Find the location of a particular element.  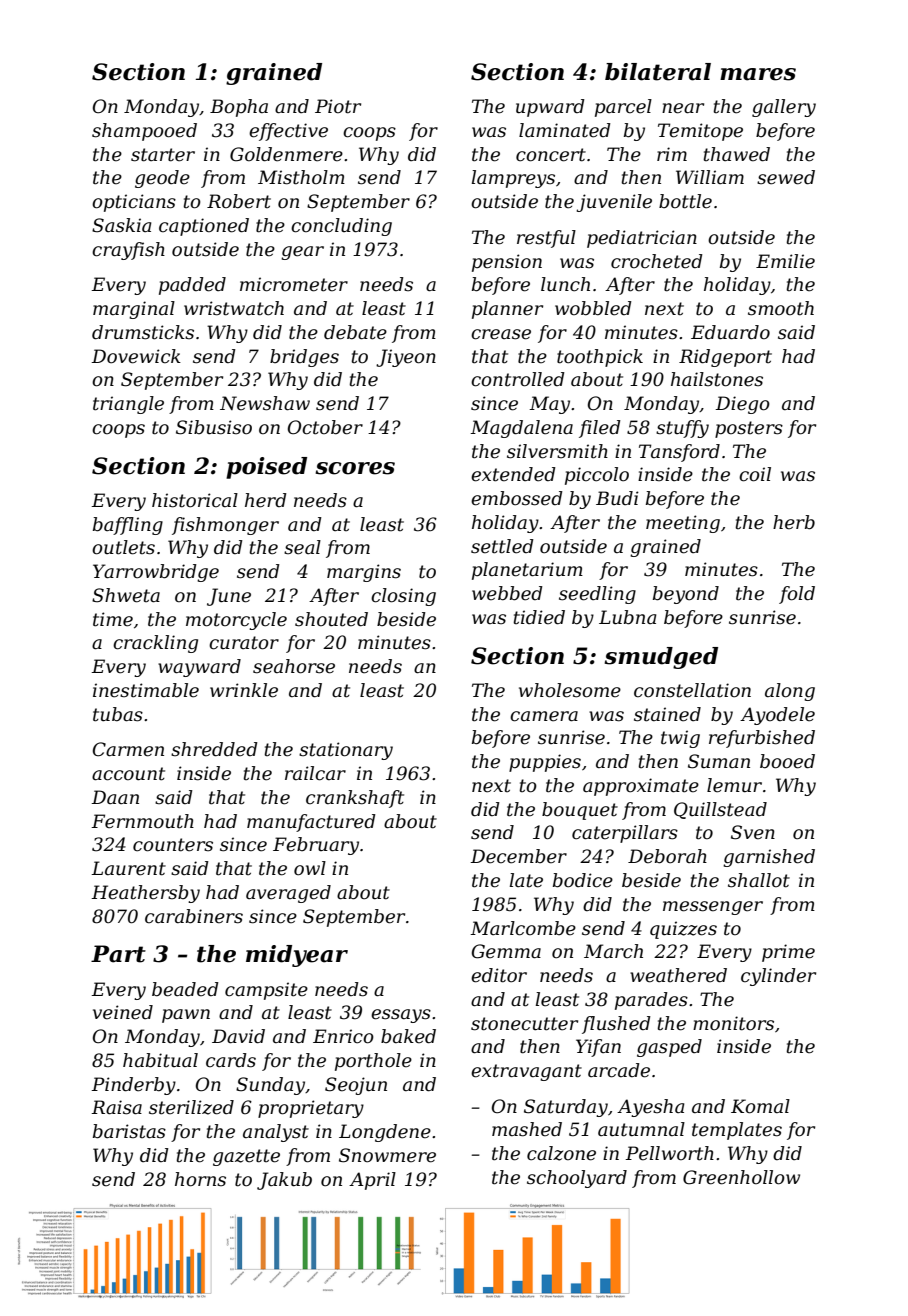

Newshaw is located at coordinates (265, 403).
